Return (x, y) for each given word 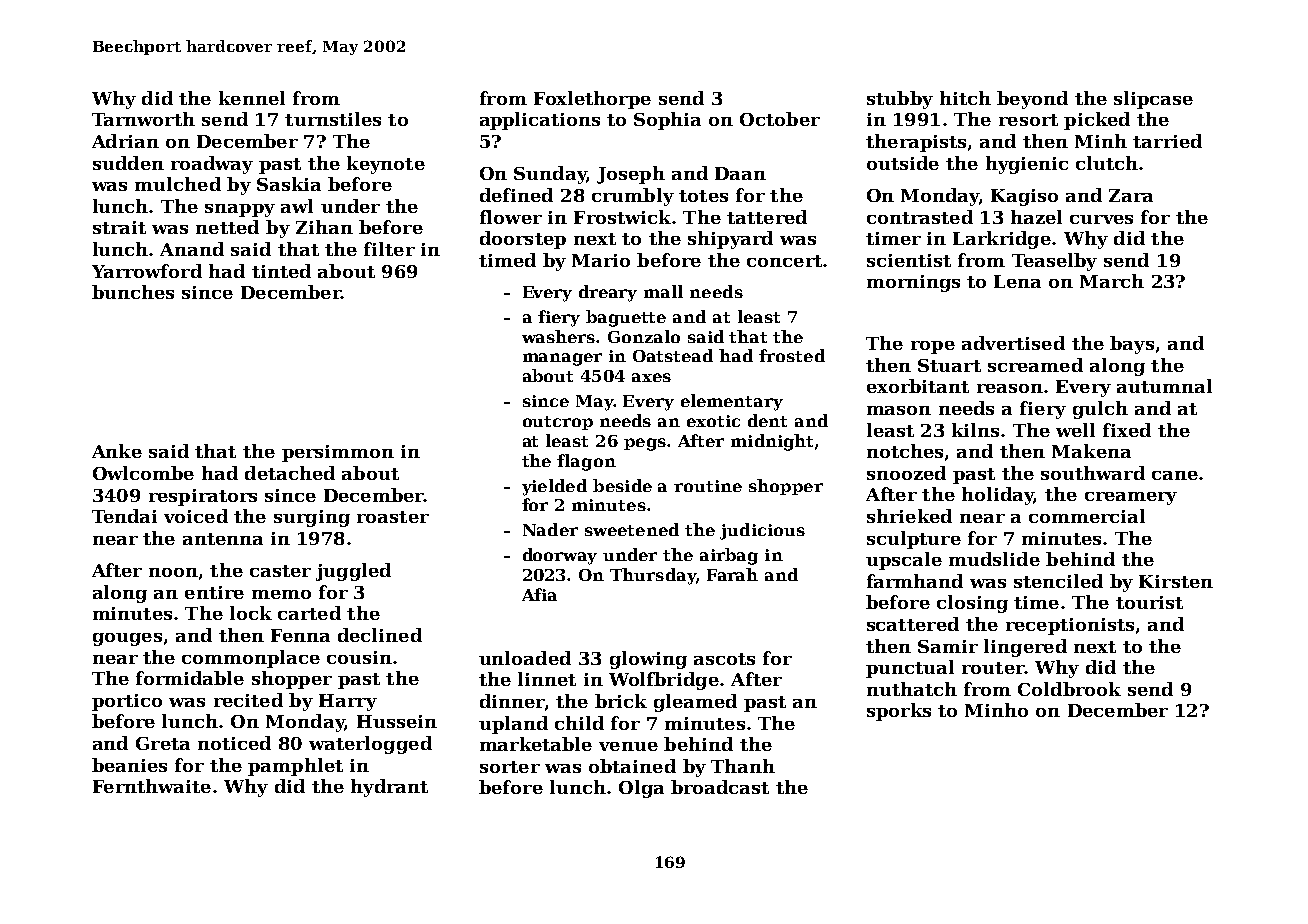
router (993, 668)
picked (1097, 121)
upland (513, 725)
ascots (724, 659)
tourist (1149, 602)
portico (127, 702)
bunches (133, 292)
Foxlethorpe (592, 100)
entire (214, 592)
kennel (252, 98)
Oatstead (673, 355)
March (1112, 281)
